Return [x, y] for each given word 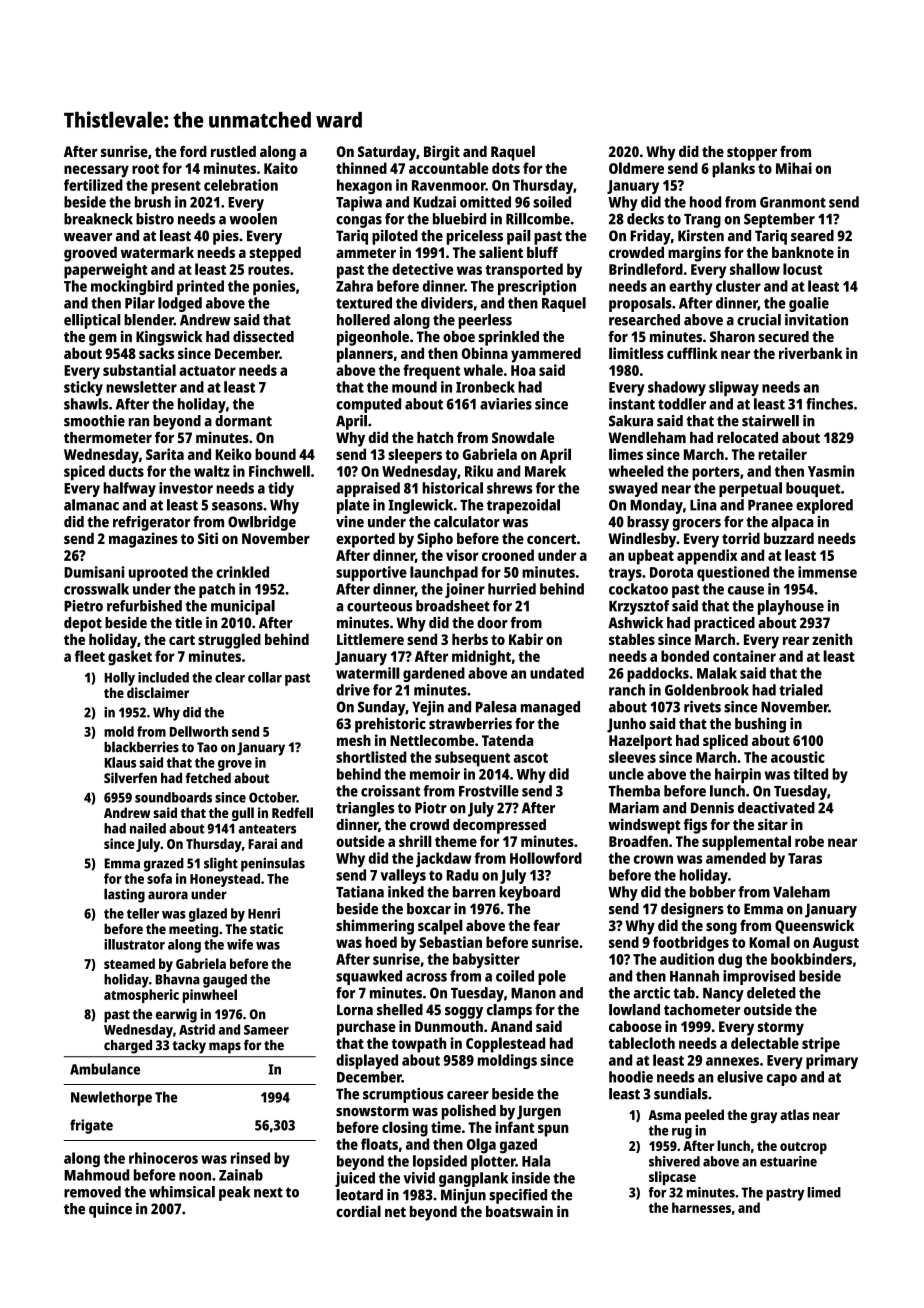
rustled [233, 151]
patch [217, 590]
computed [368, 405]
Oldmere [636, 168]
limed [824, 1192]
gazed [518, 1146]
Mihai [794, 168]
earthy [690, 287]
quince [110, 1210]
